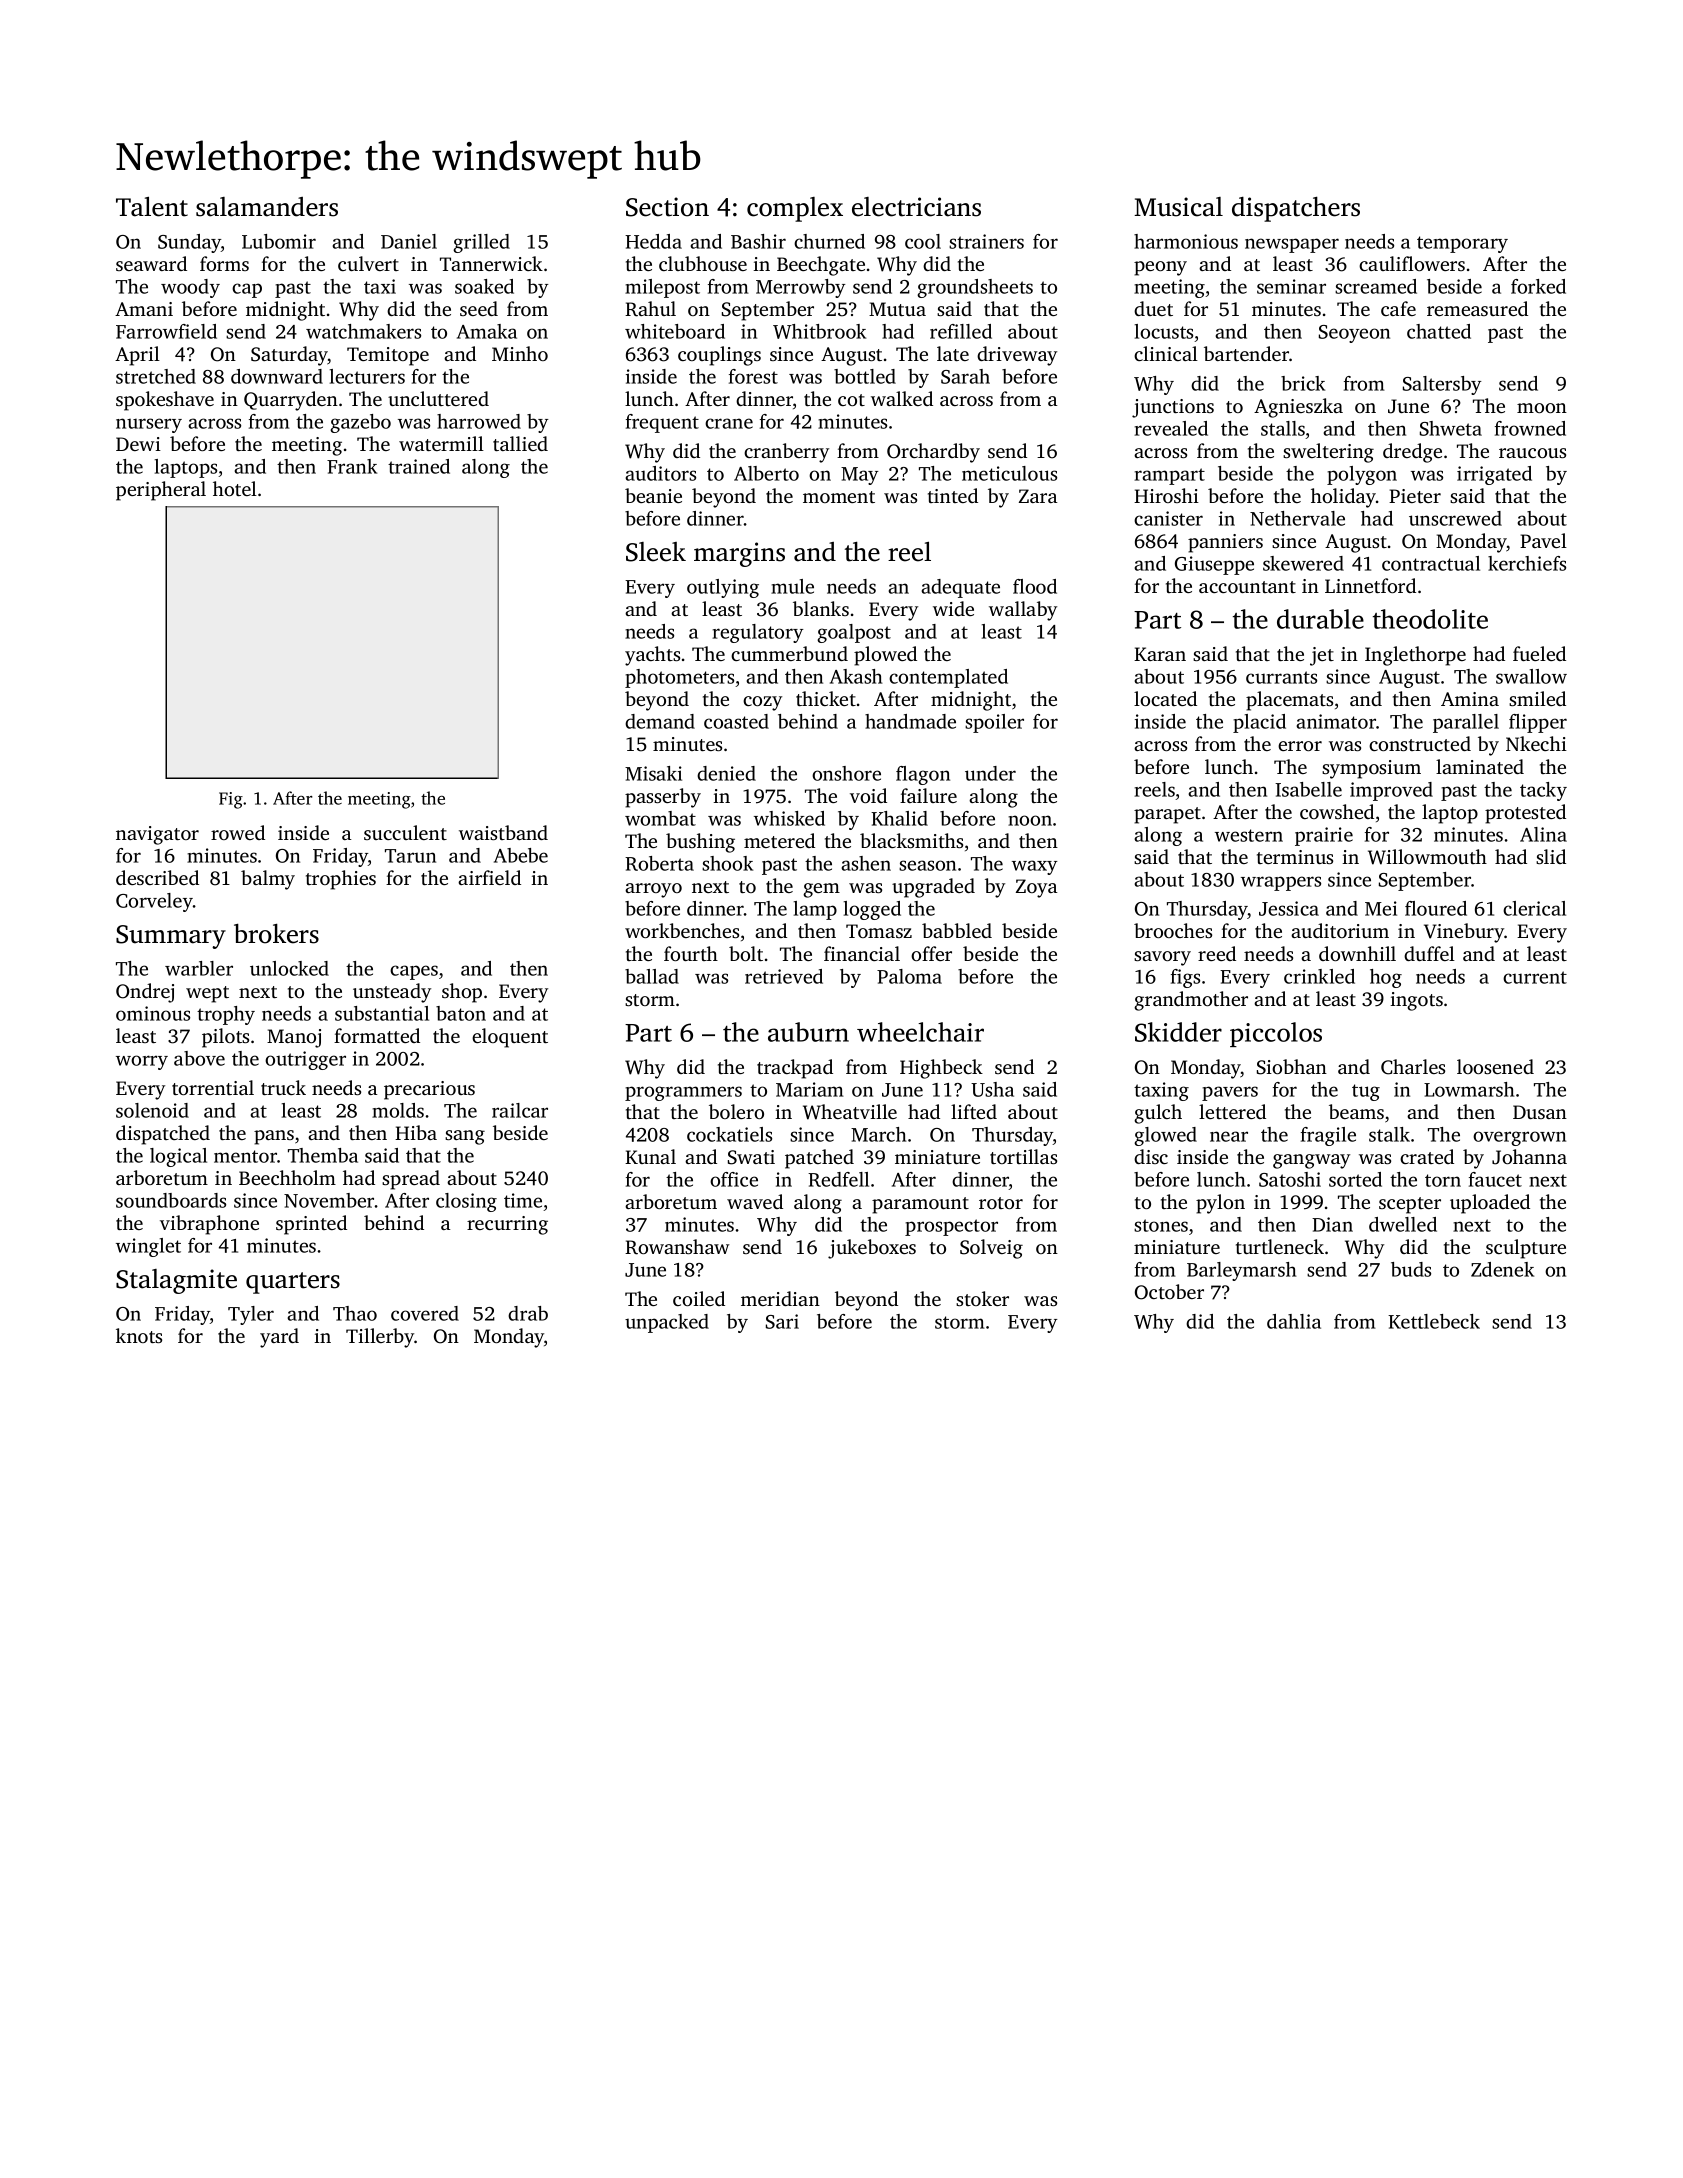  I want to click on savory, so click(1162, 958).
